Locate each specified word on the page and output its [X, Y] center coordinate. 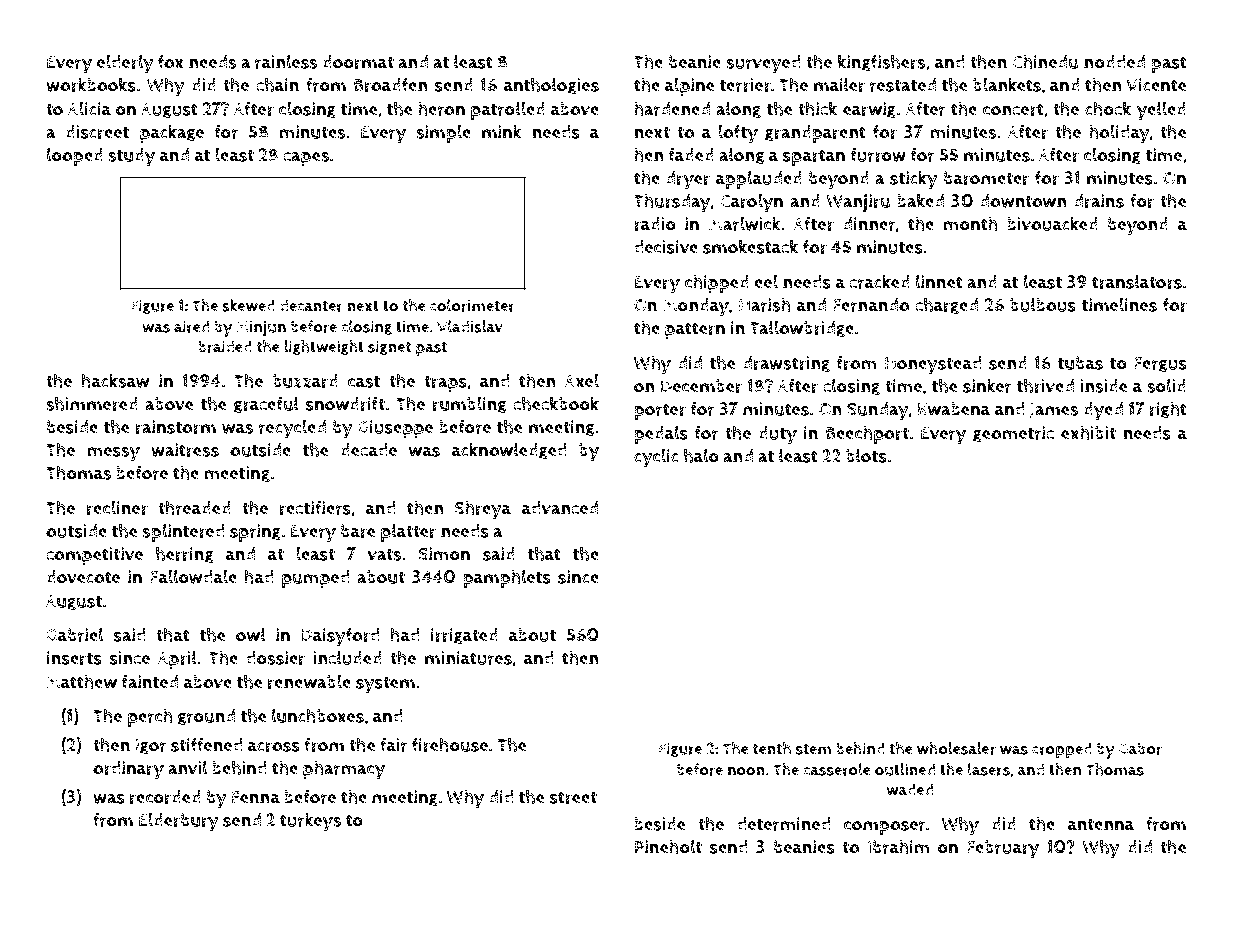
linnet [939, 281]
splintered [183, 532]
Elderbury [179, 822]
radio [655, 224]
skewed [248, 305]
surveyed [763, 64]
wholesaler [956, 748]
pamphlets [507, 578]
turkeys [311, 822]
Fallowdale [193, 576]
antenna [1101, 824]
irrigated [464, 636]
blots [866, 455]
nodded [1114, 62]
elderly [125, 64]
